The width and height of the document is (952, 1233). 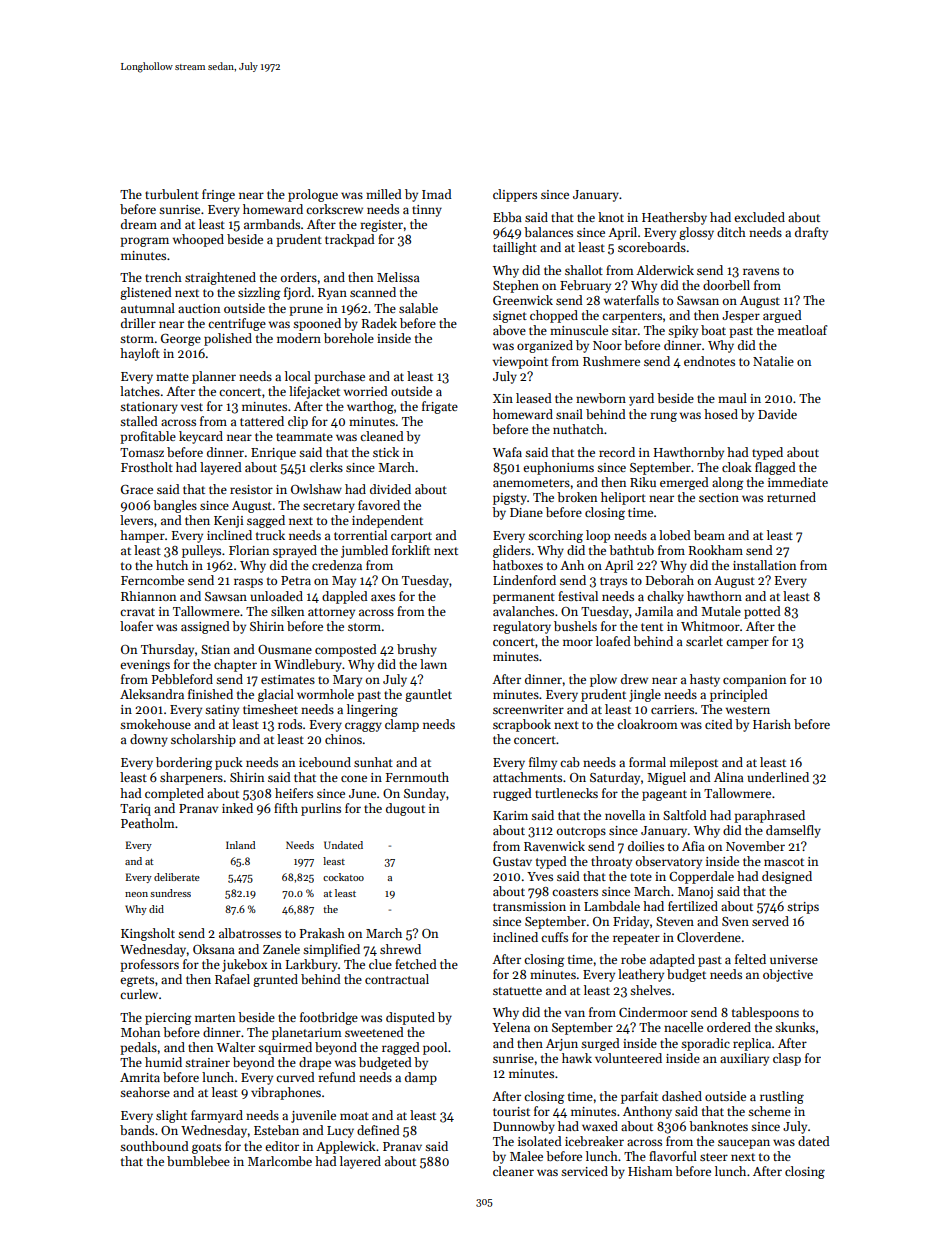 What do you see at coordinates (299, 277) in the document?
I see `orders` at bounding box center [299, 277].
